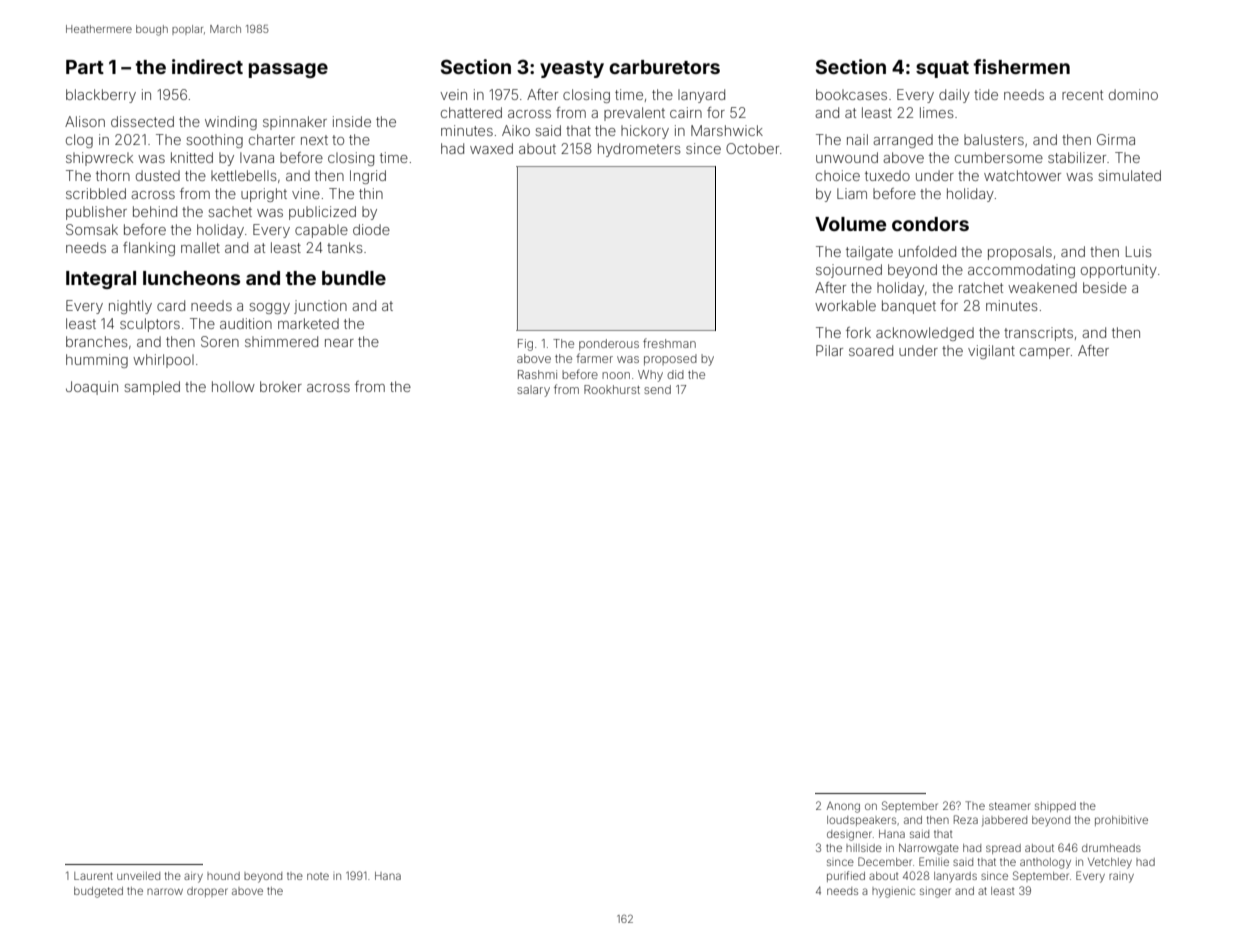 The width and height of the screenshot is (1233, 952). I want to click on carburetors, so click(664, 67).
